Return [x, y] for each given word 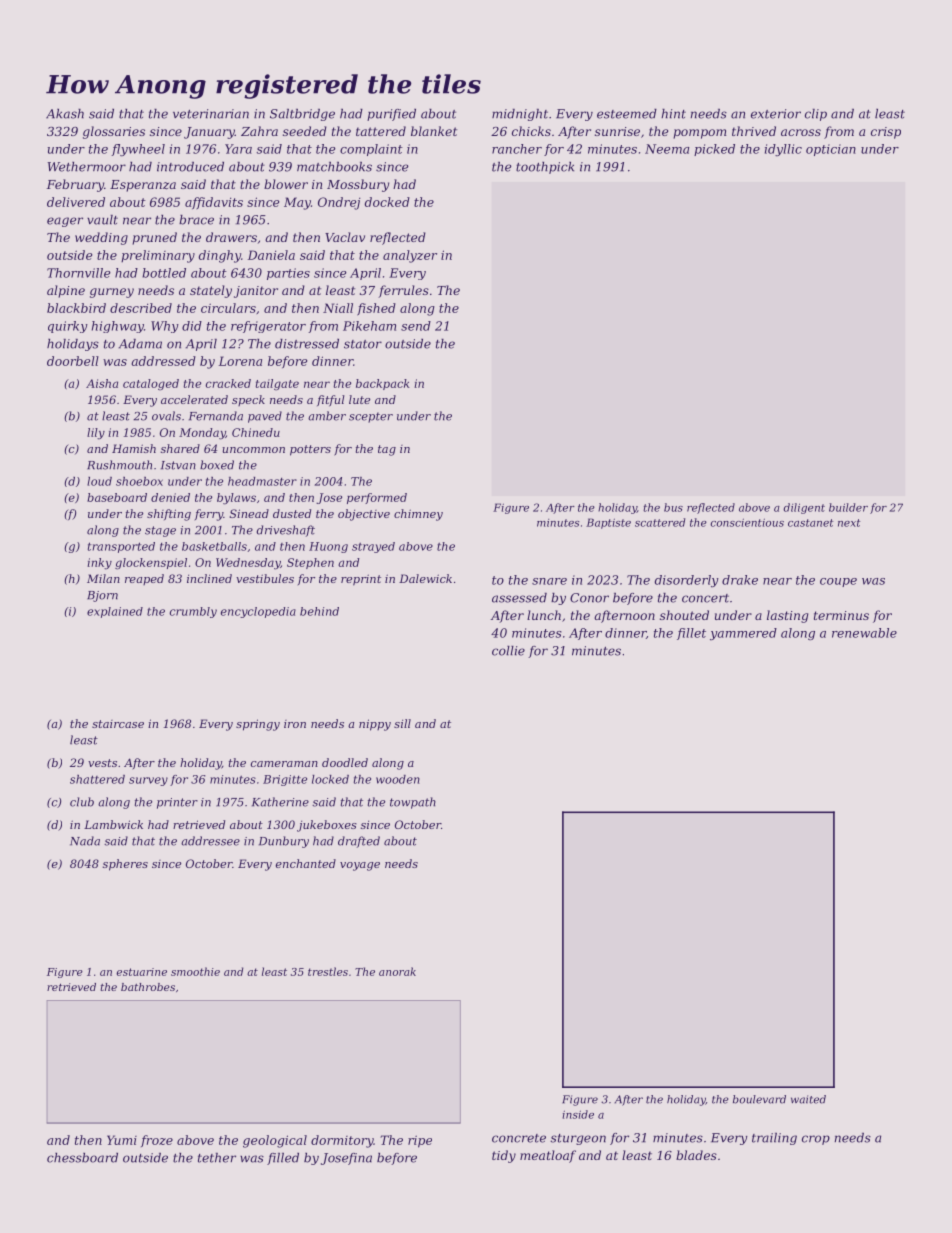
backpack [383, 384]
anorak [397, 971]
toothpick [545, 168]
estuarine [141, 972]
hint [673, 114]
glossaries [114, 132]
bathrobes [148, 987]
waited [808, 1099]
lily [96, 434]
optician [831, 150]
